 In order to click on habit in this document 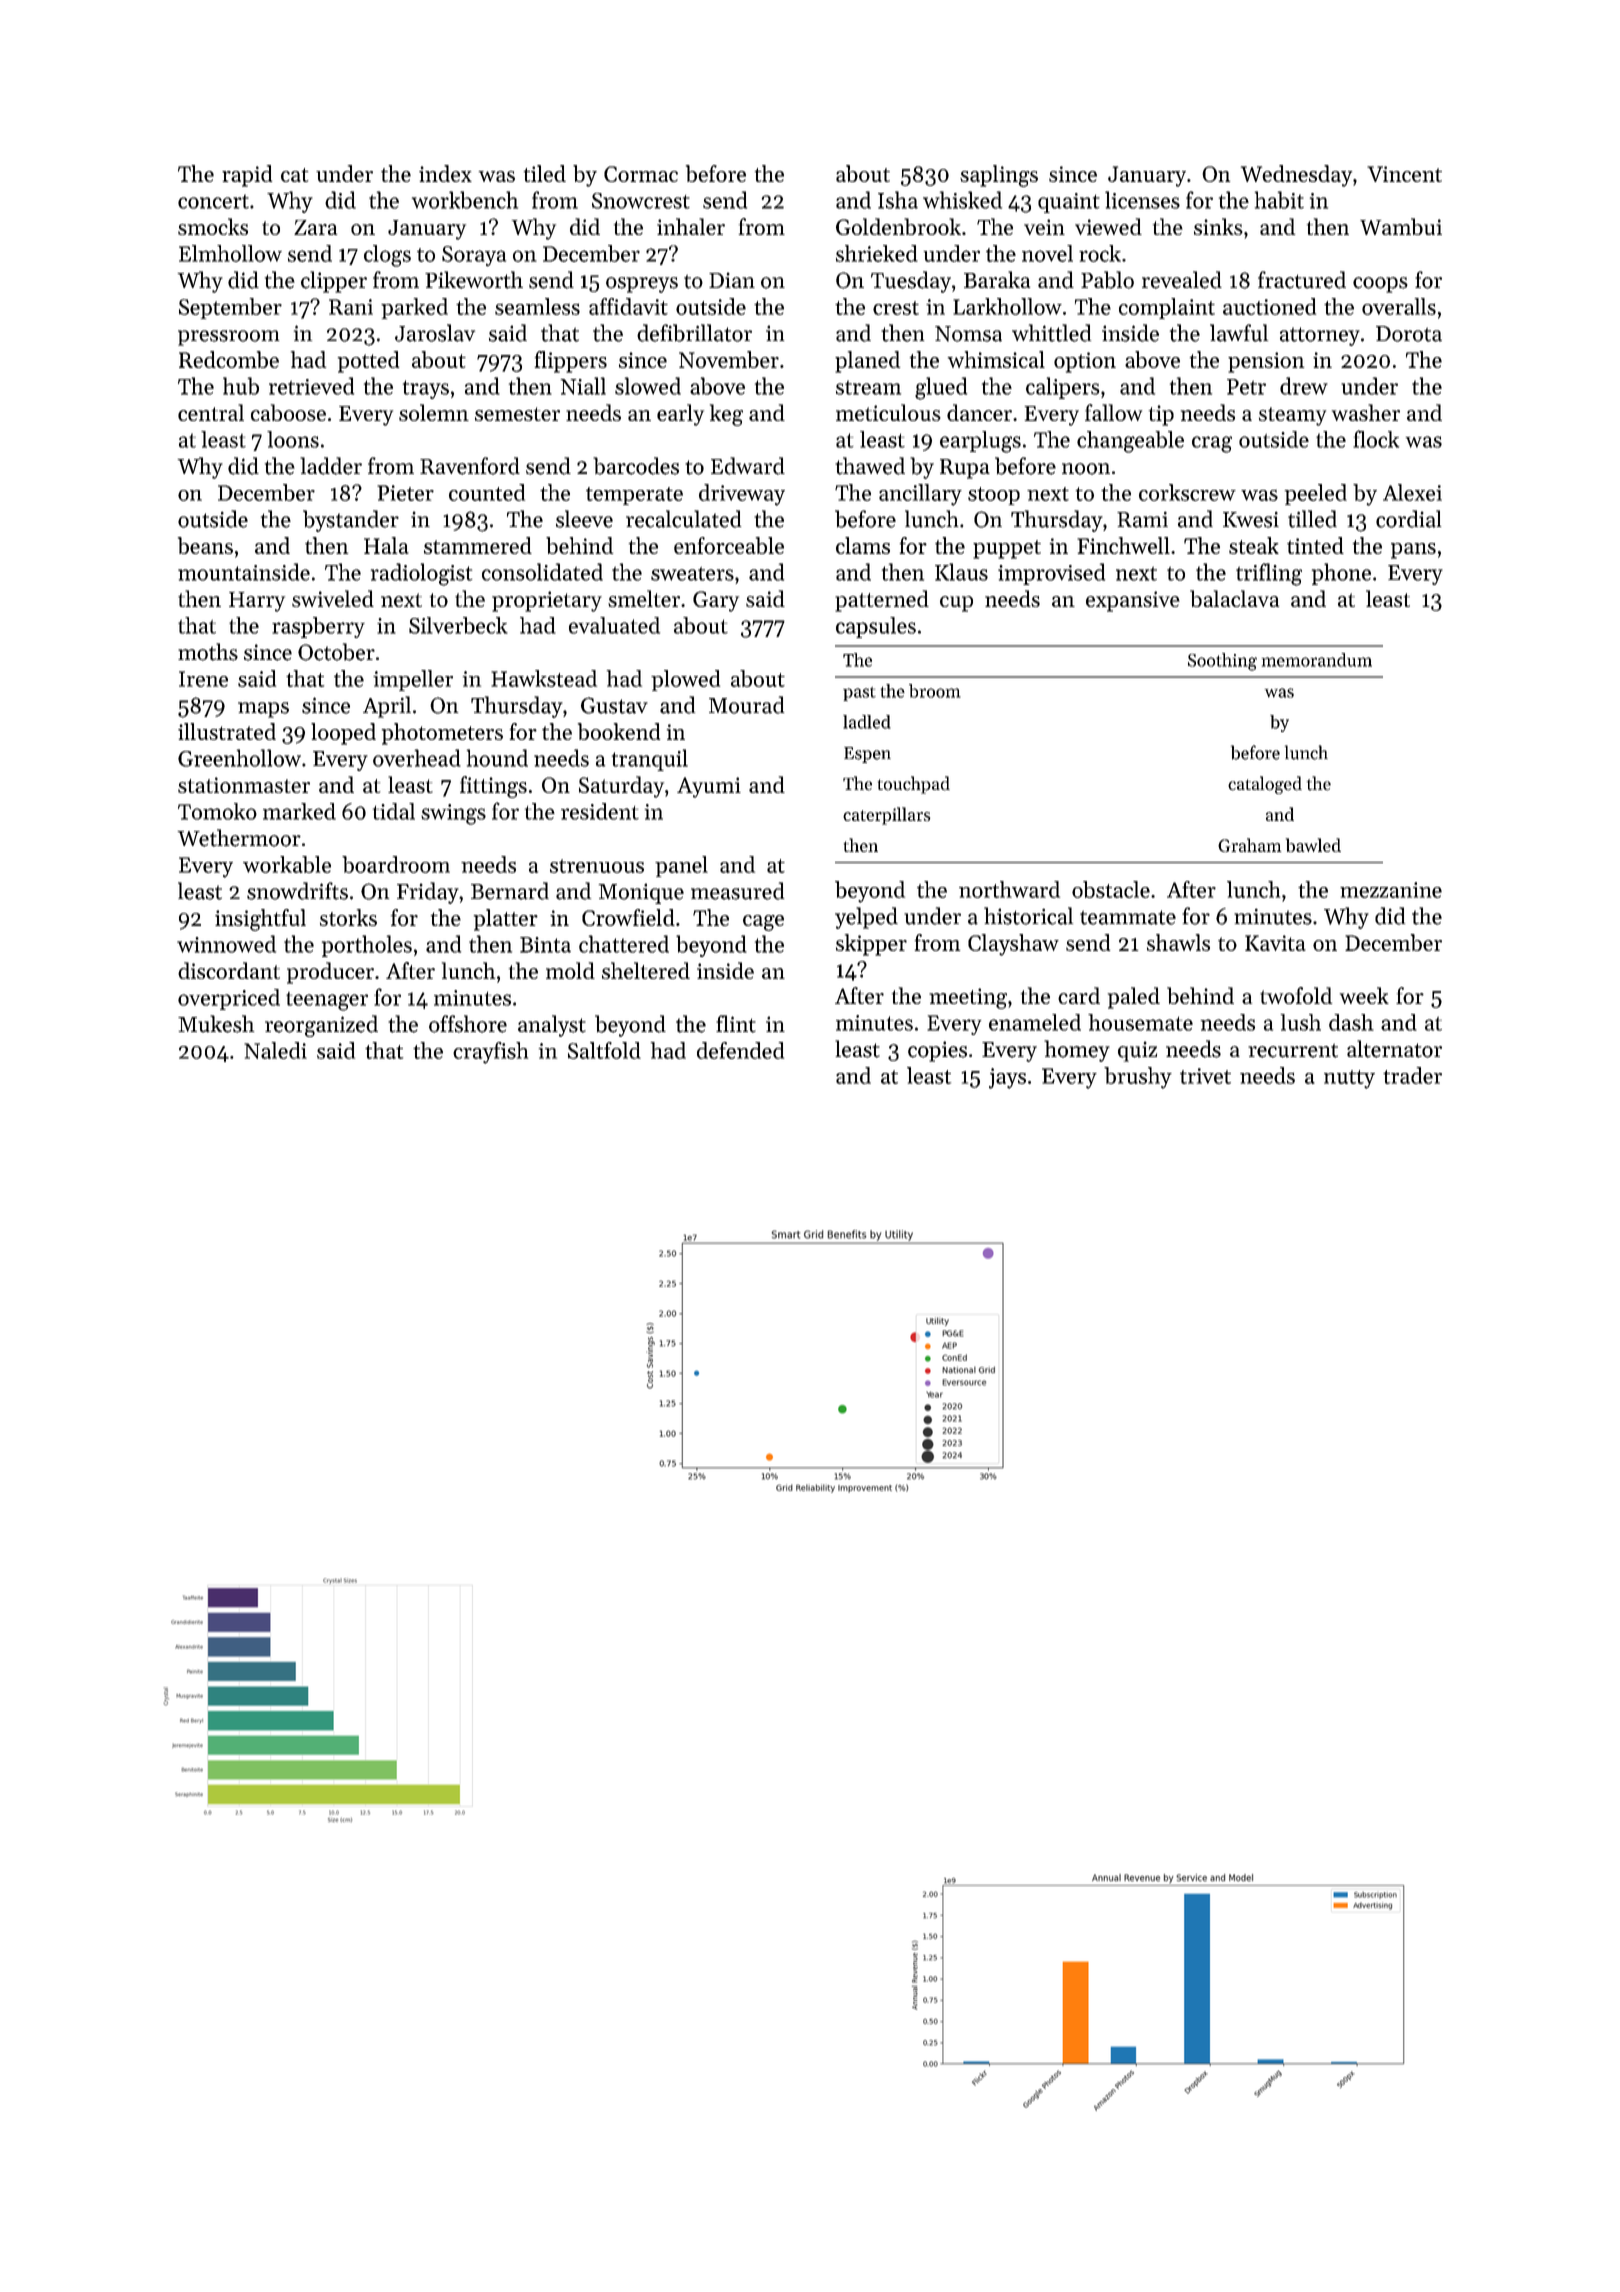, I will do `click(1279, 200)`.
